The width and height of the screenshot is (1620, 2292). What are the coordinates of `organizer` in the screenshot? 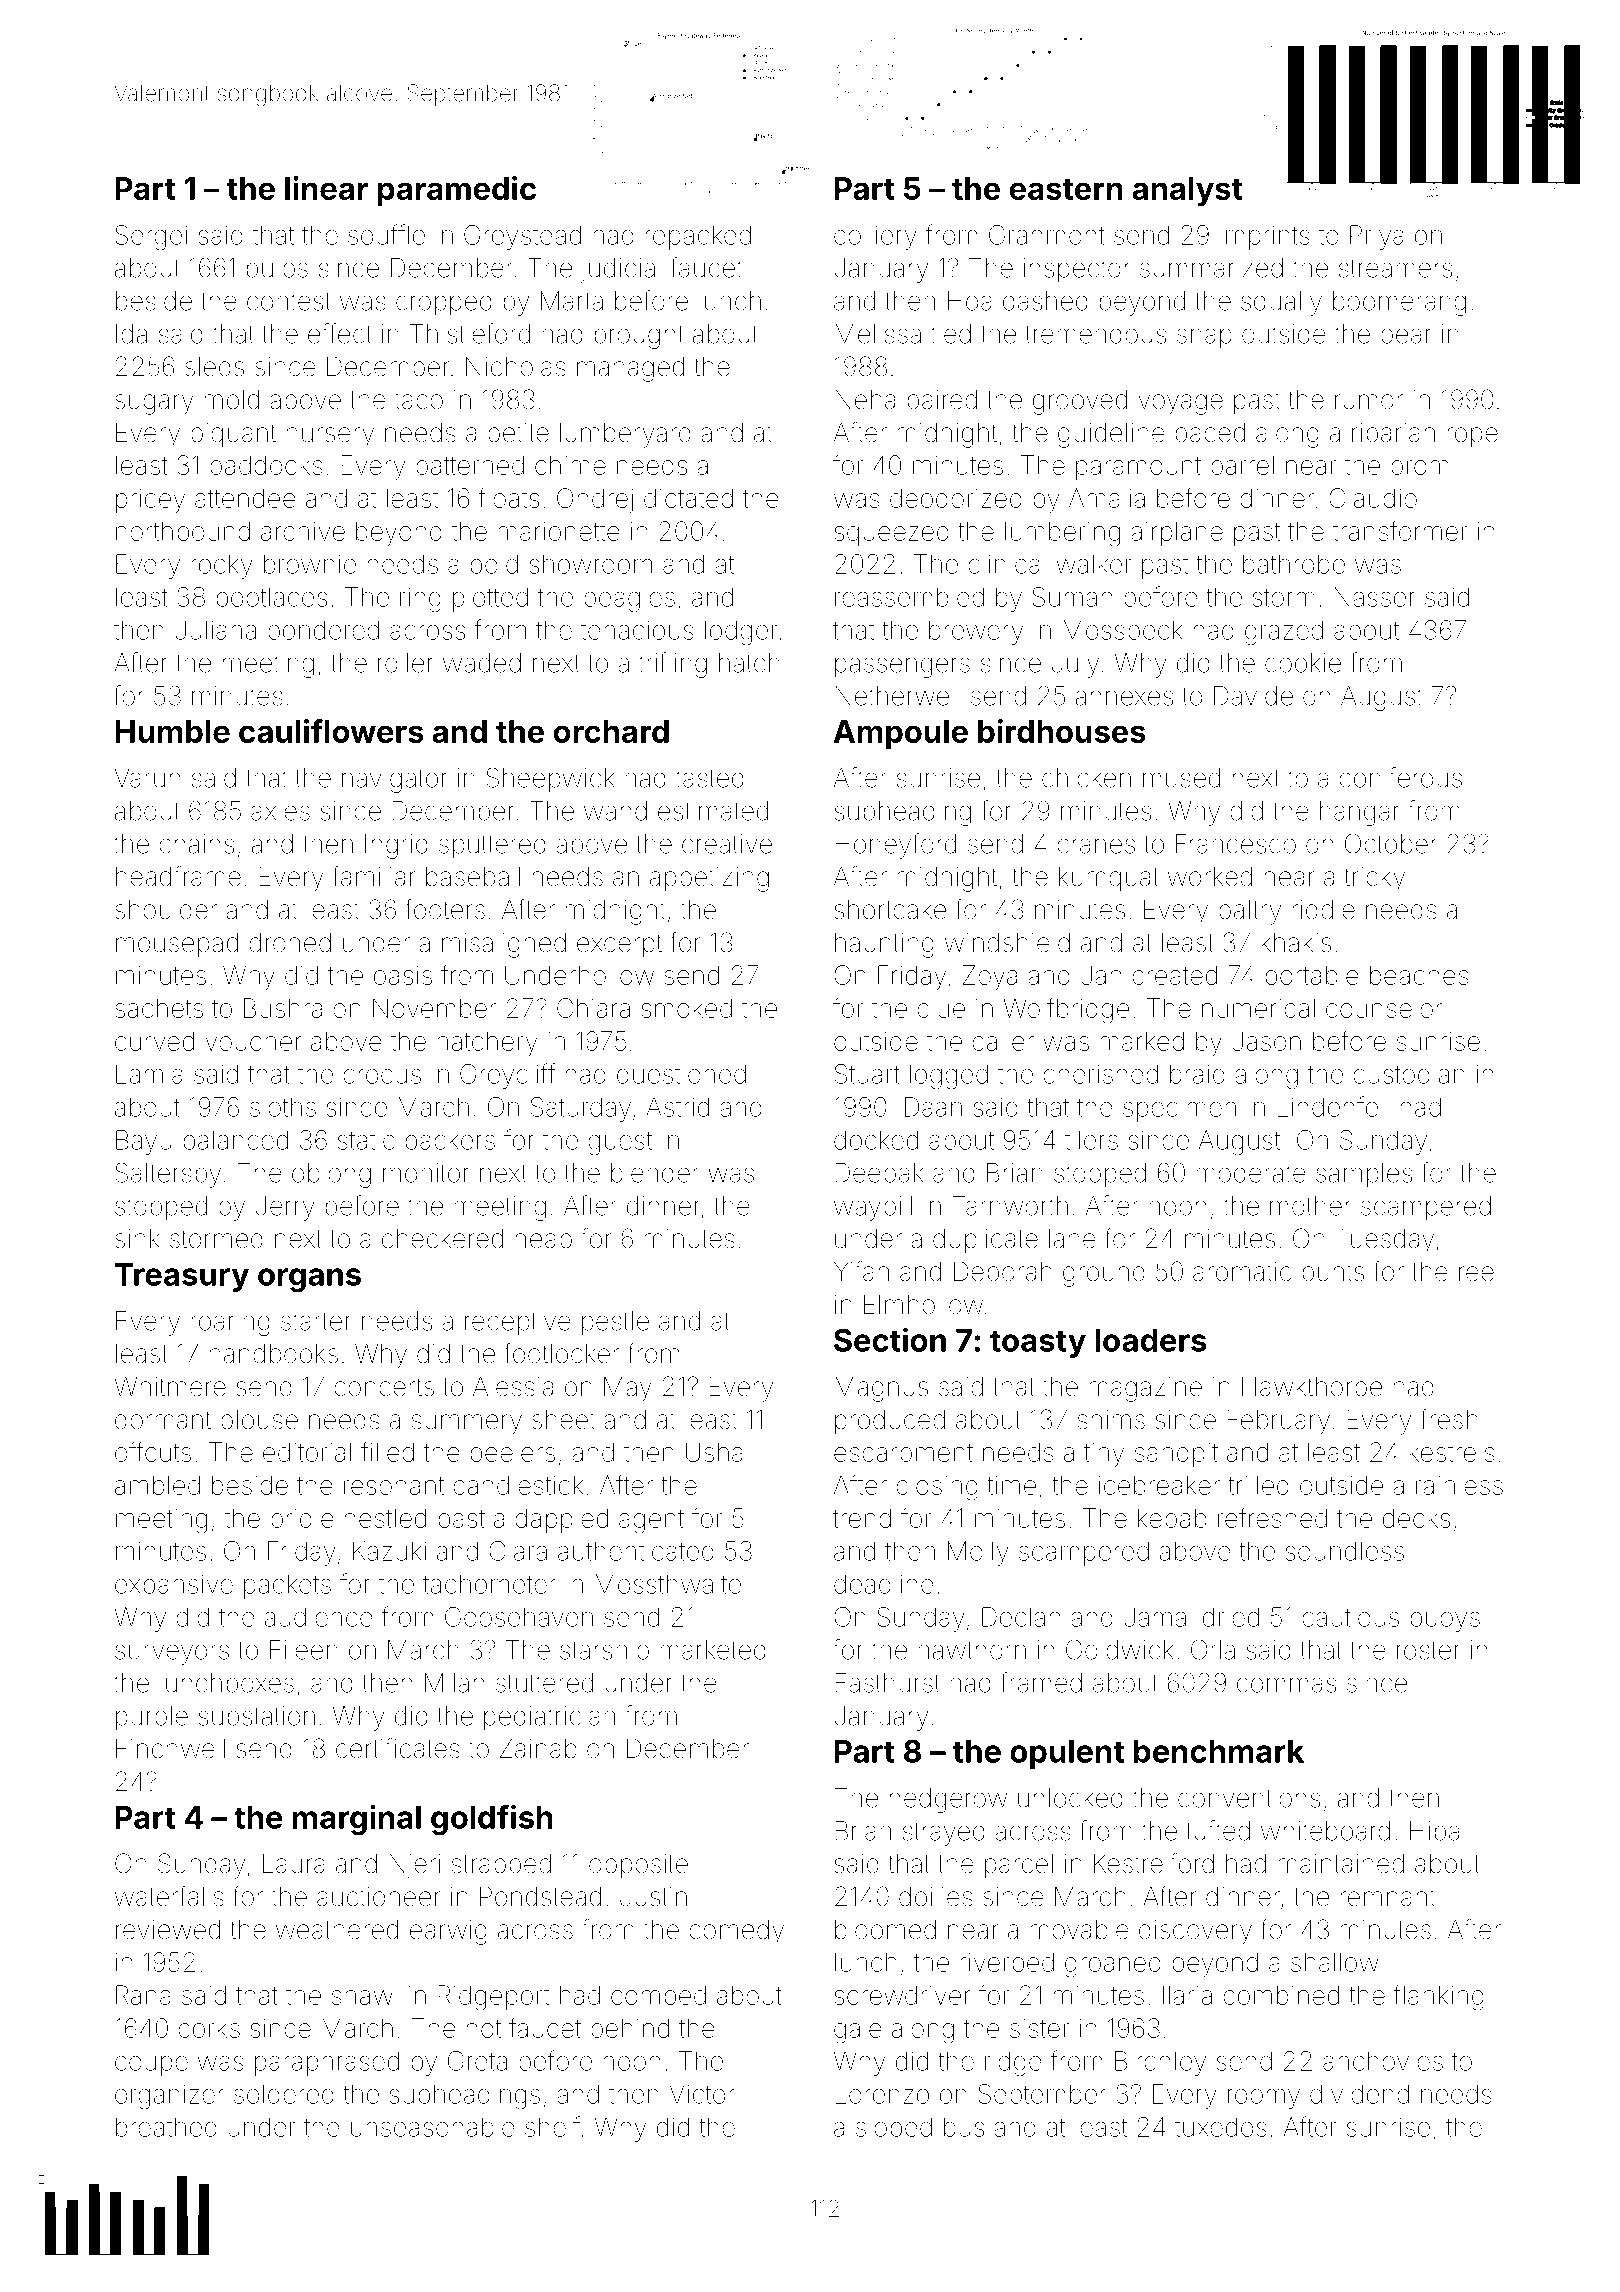 It's located at (169, 2096).
